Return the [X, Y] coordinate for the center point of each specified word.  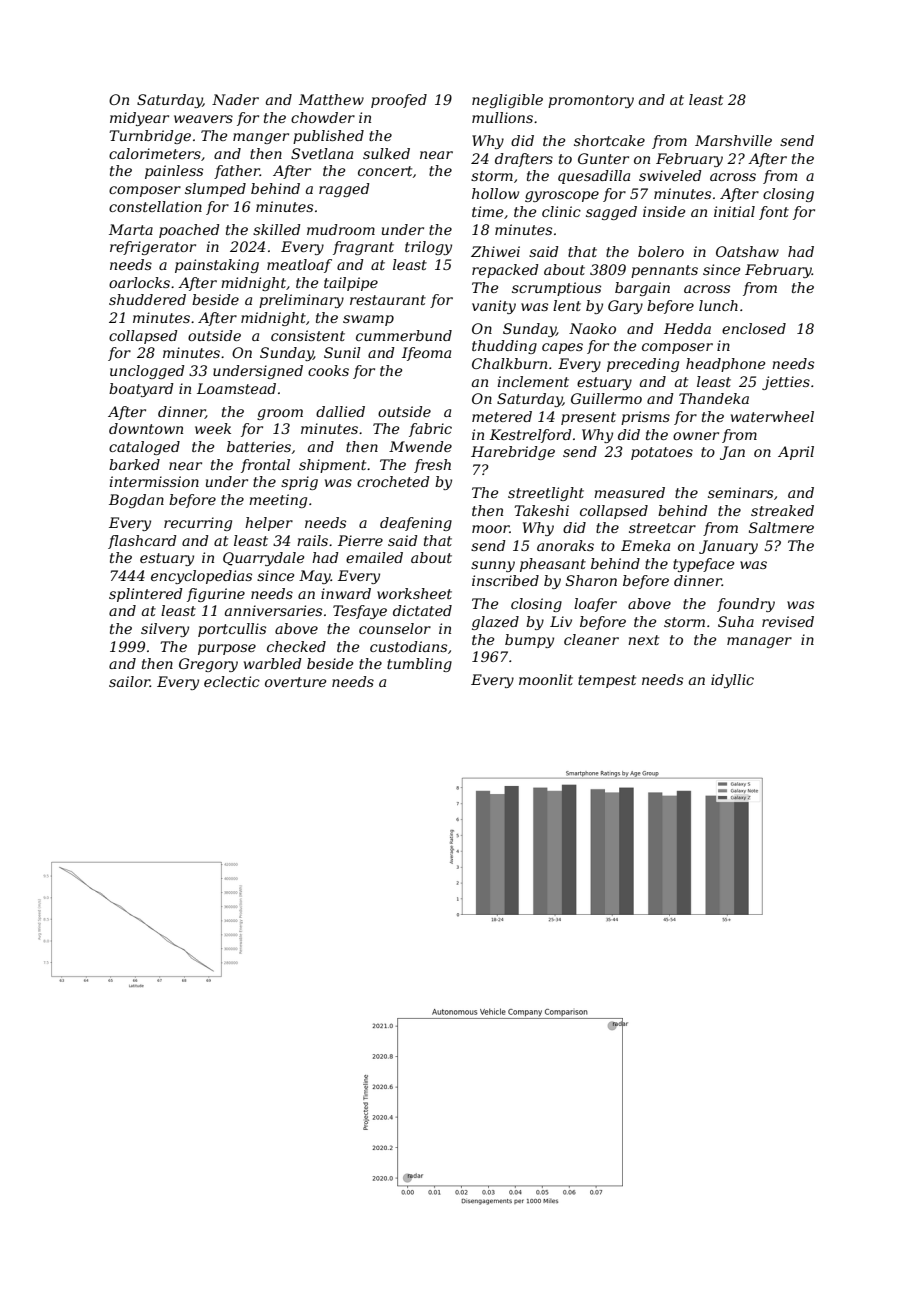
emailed [374, 557]
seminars [740, 492]
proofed [399, 101]
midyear [139, 119]
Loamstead [236, 388]
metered [502, 416]
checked [296, 646]
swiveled [670, 175]
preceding [643, 365]
